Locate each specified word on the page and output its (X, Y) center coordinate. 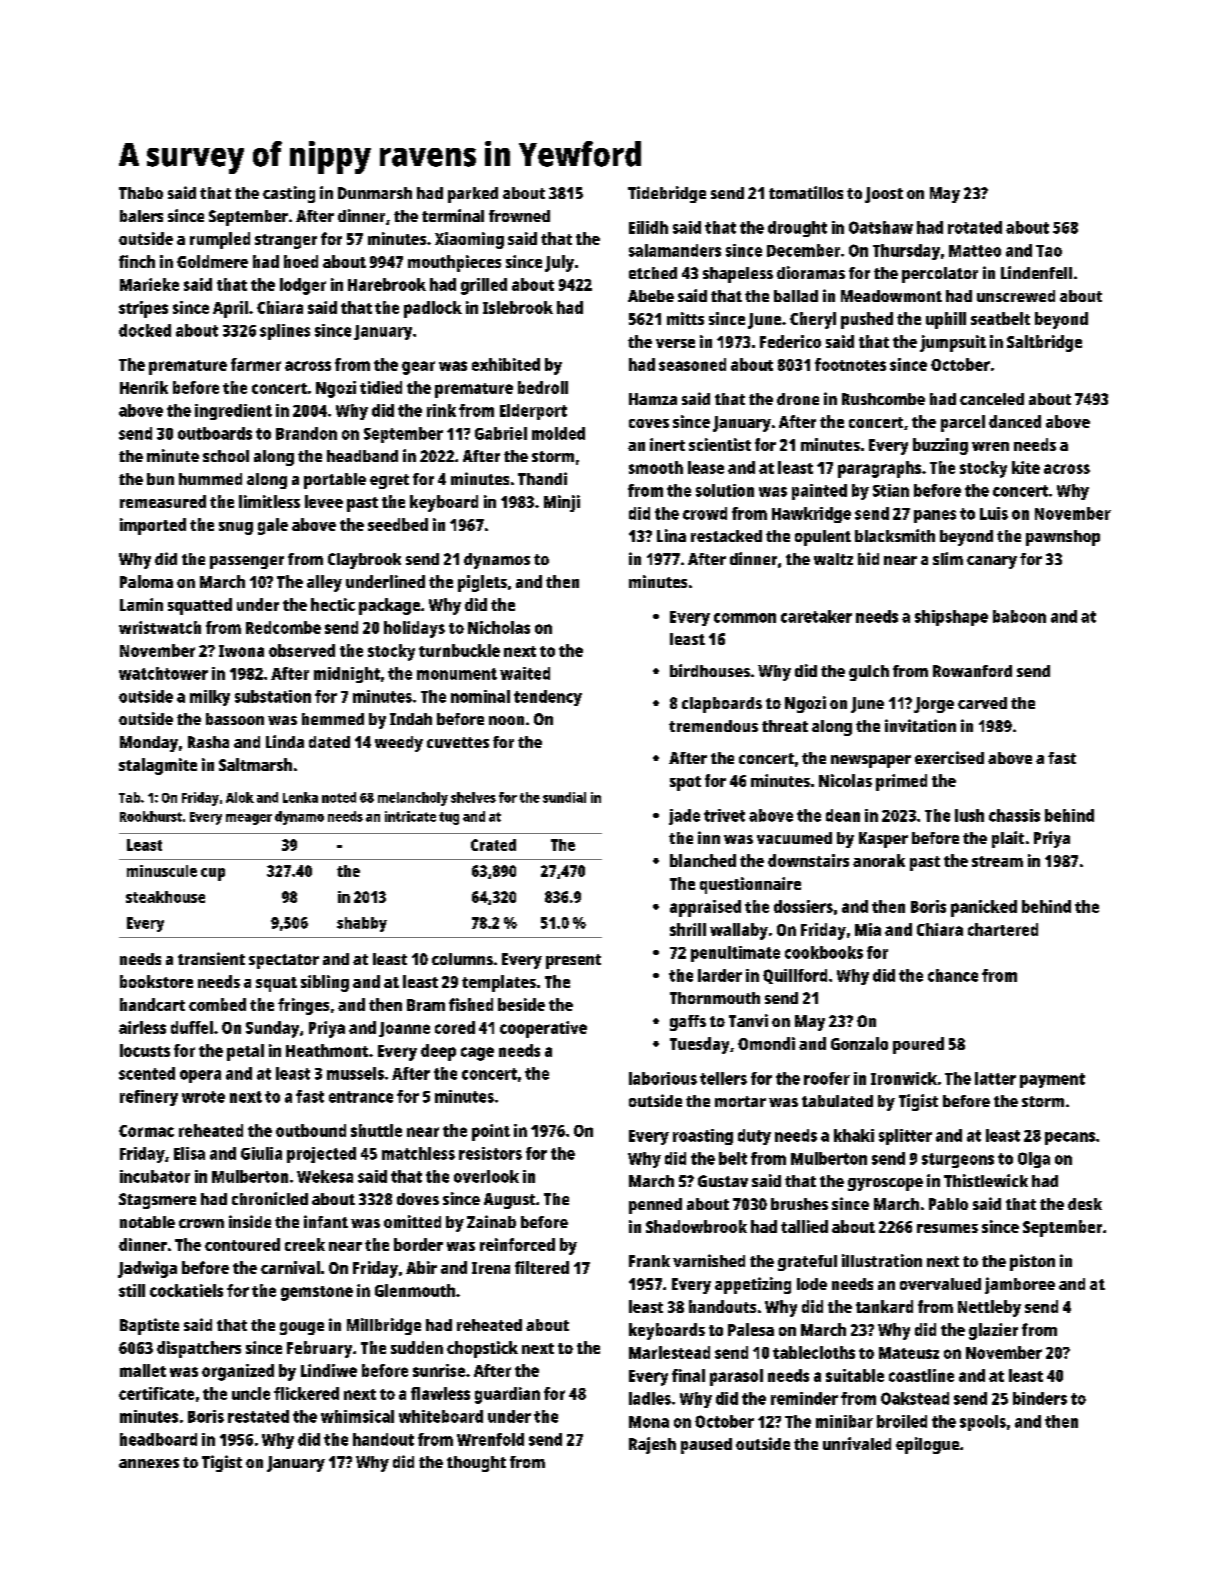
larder (720, 975)
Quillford (795, 976)
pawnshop (1063, 538)
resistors (490, 1153)
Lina (671, 535)
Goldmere (212, 261)
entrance (361, 1097)
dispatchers (199, 1349)
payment (1052, 1080)
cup (213, 874)
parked (473, 195)
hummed (210, 479)
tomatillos (806, 192)
